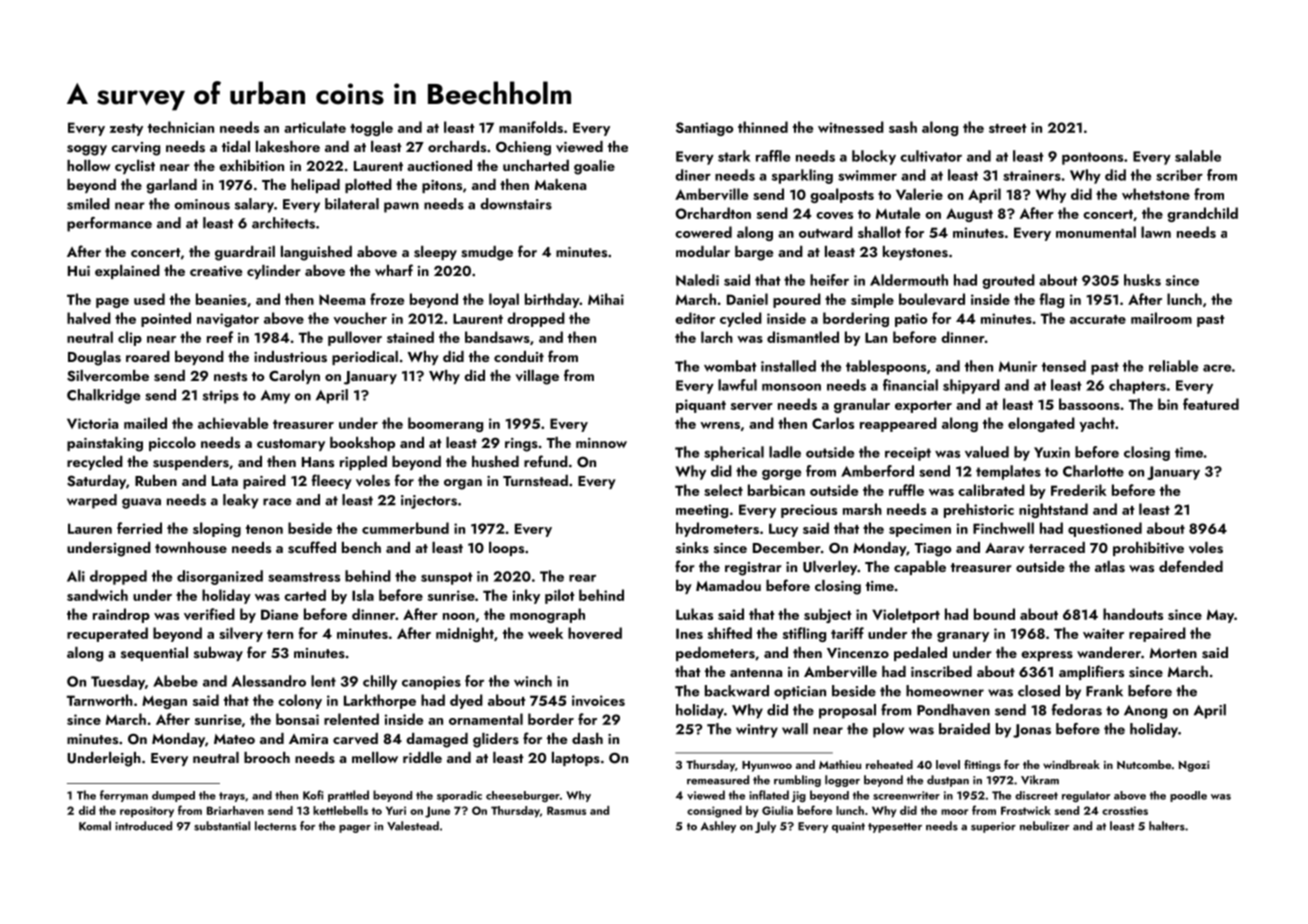  Describe the element at coordinates (240, 501) in the document. I see `leaky` at that location.
